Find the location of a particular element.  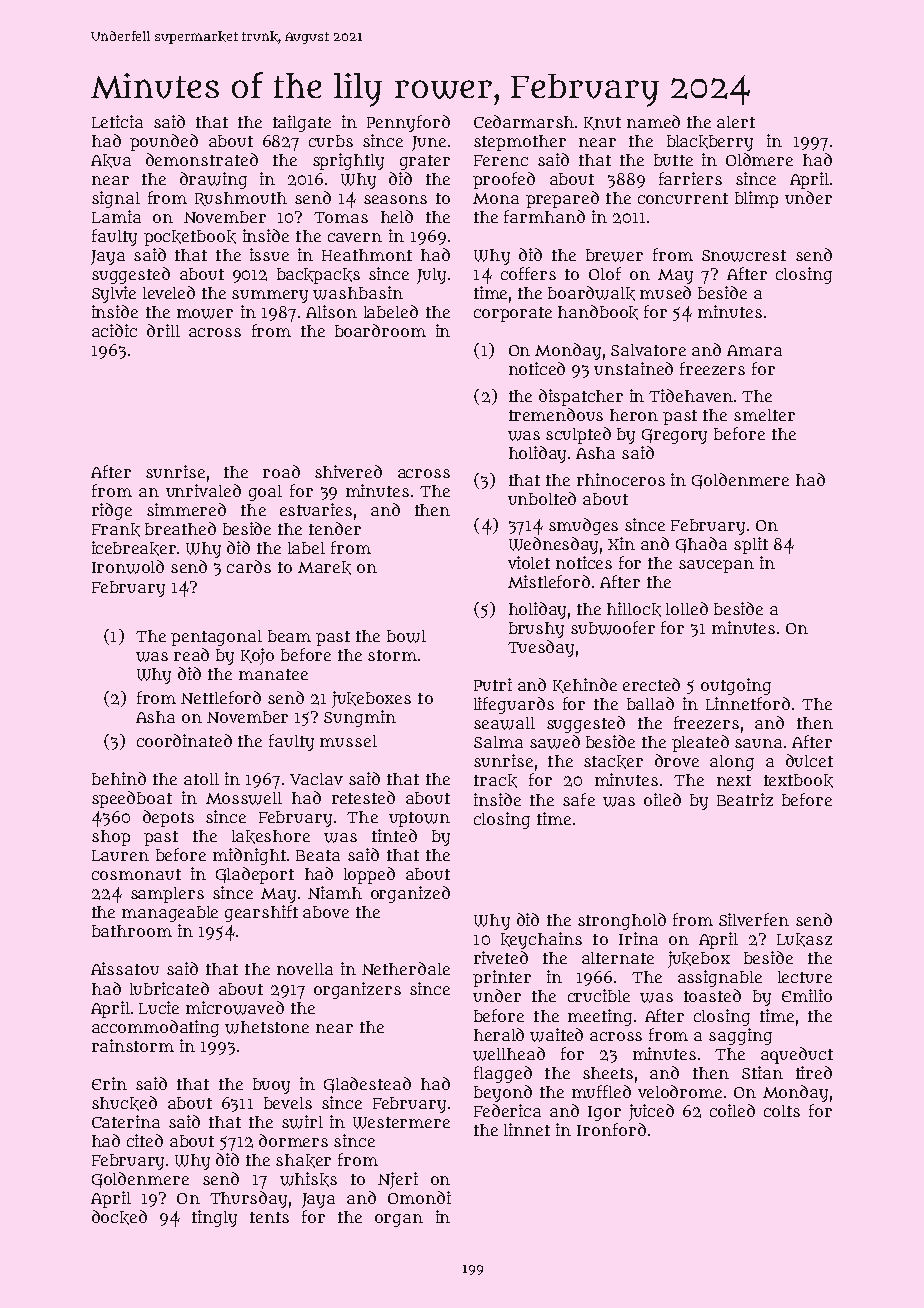

mower is located at coordinates (205, 314).
